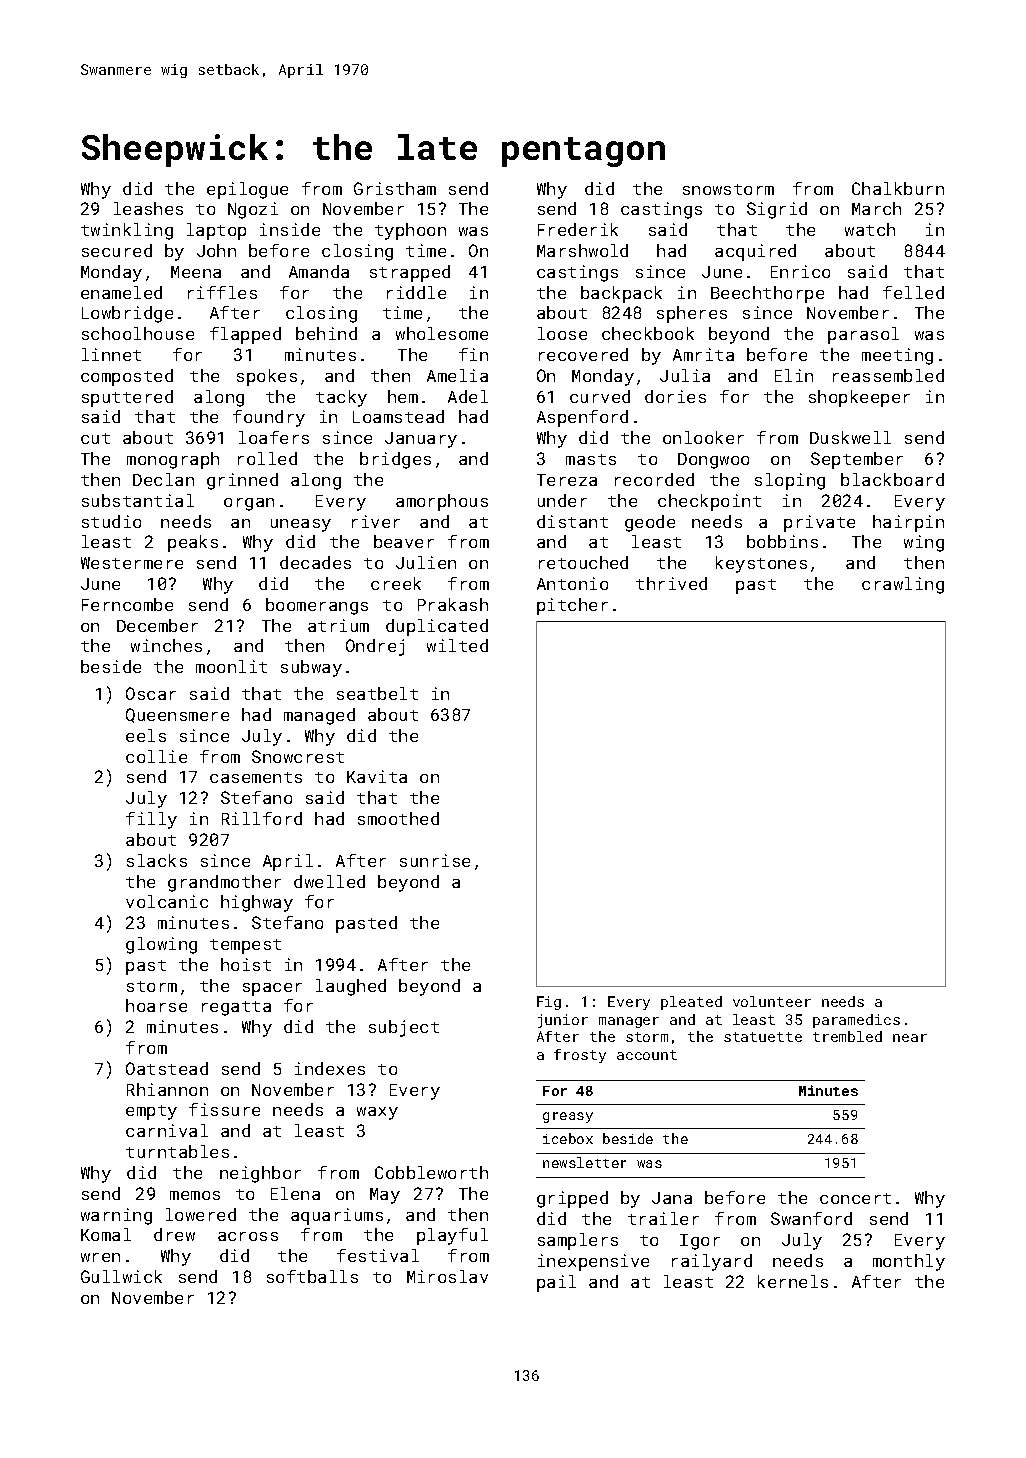 The height and width of the screenshot is (1458, 1026). I want to click on creek, so click(396, 583).
